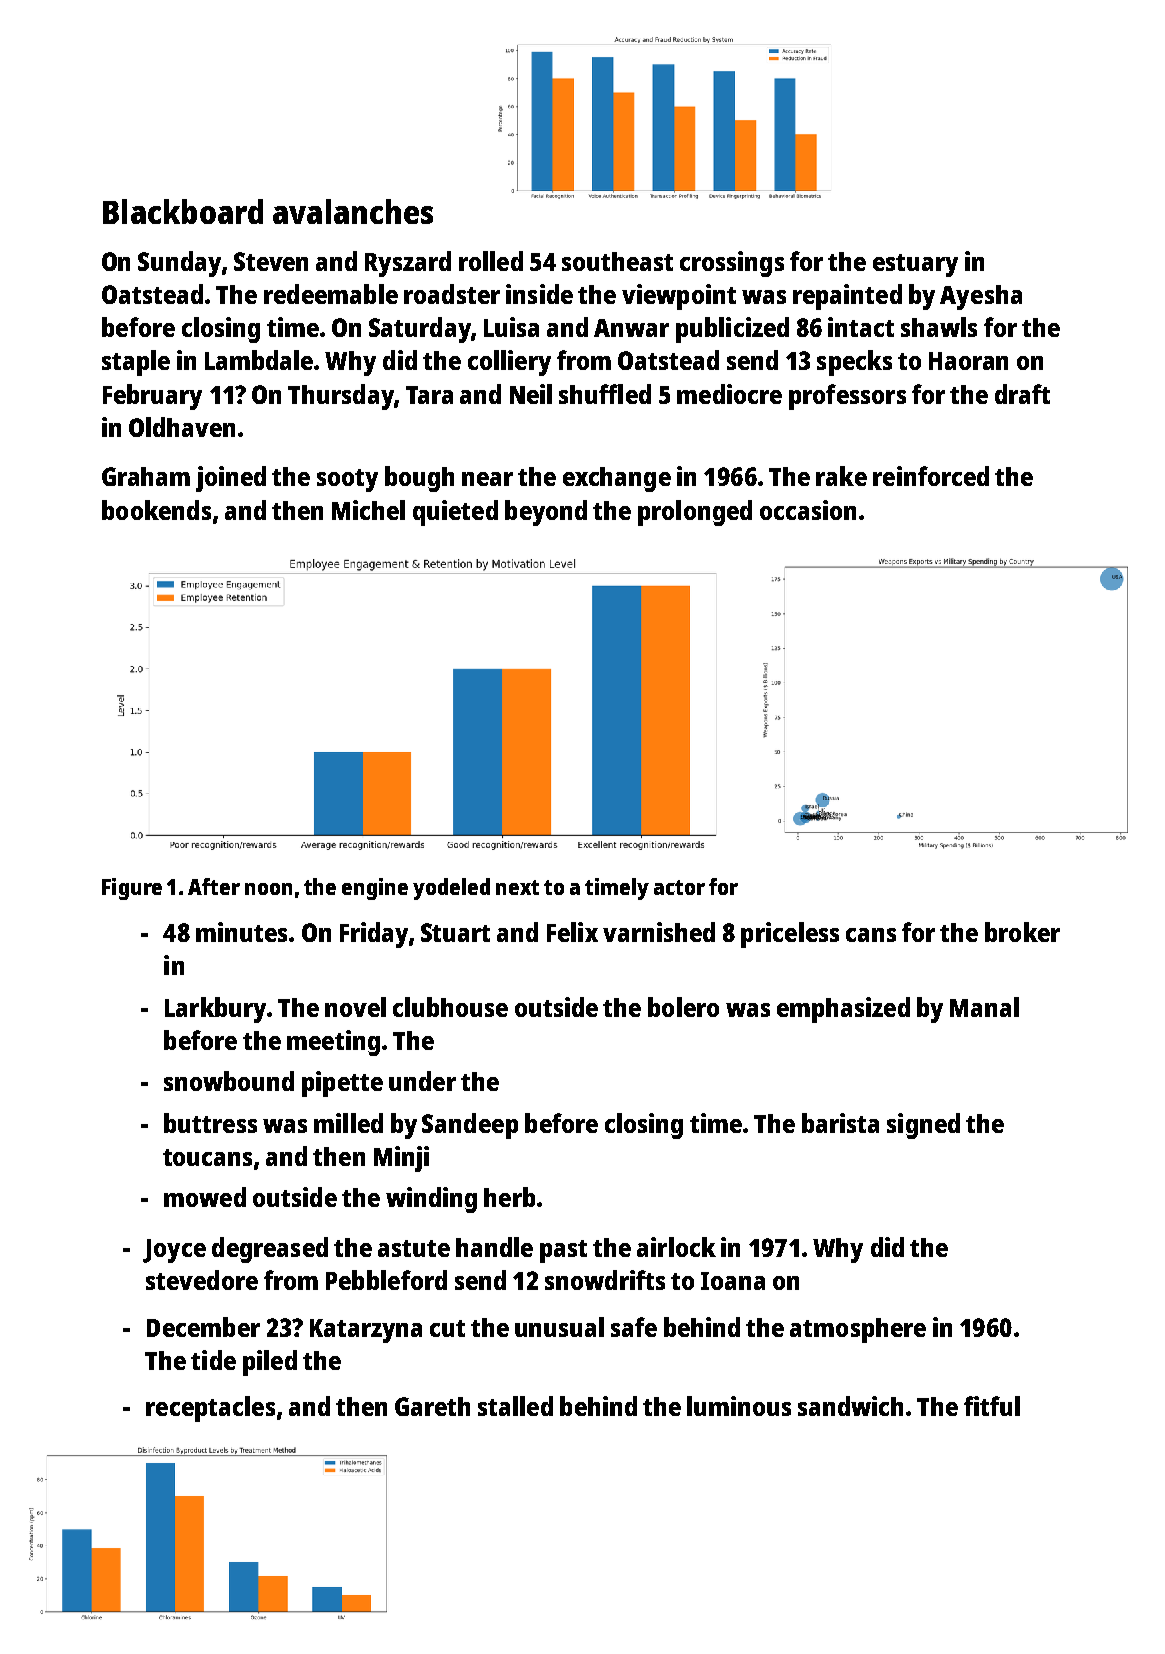 The width and height of the page is (1165, 1654). I want to click on buttress, so click(210, 1123).
